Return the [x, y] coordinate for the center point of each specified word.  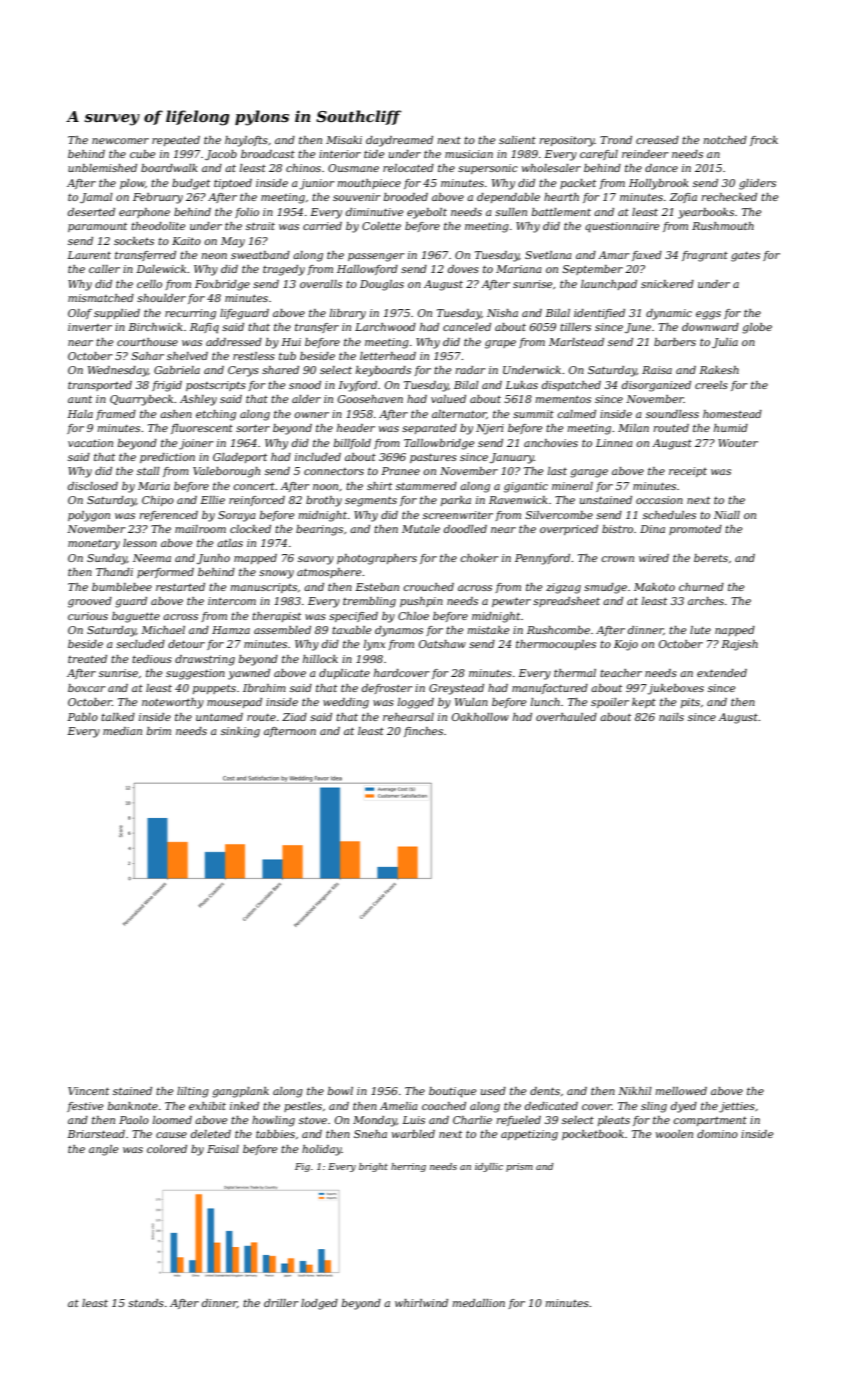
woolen [674, 1134]
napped [735, 631]
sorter [253, 428]
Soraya [236, 516]
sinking [240, 732]
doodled [465, 529]
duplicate [344, 674]
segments [371, 501]
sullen [511, 212]
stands [146, 1303]
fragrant [705, 256]
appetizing [529, 1135]
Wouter [738, 443]
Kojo [626, 645]
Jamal [96, 198]
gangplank [240, 1092]
